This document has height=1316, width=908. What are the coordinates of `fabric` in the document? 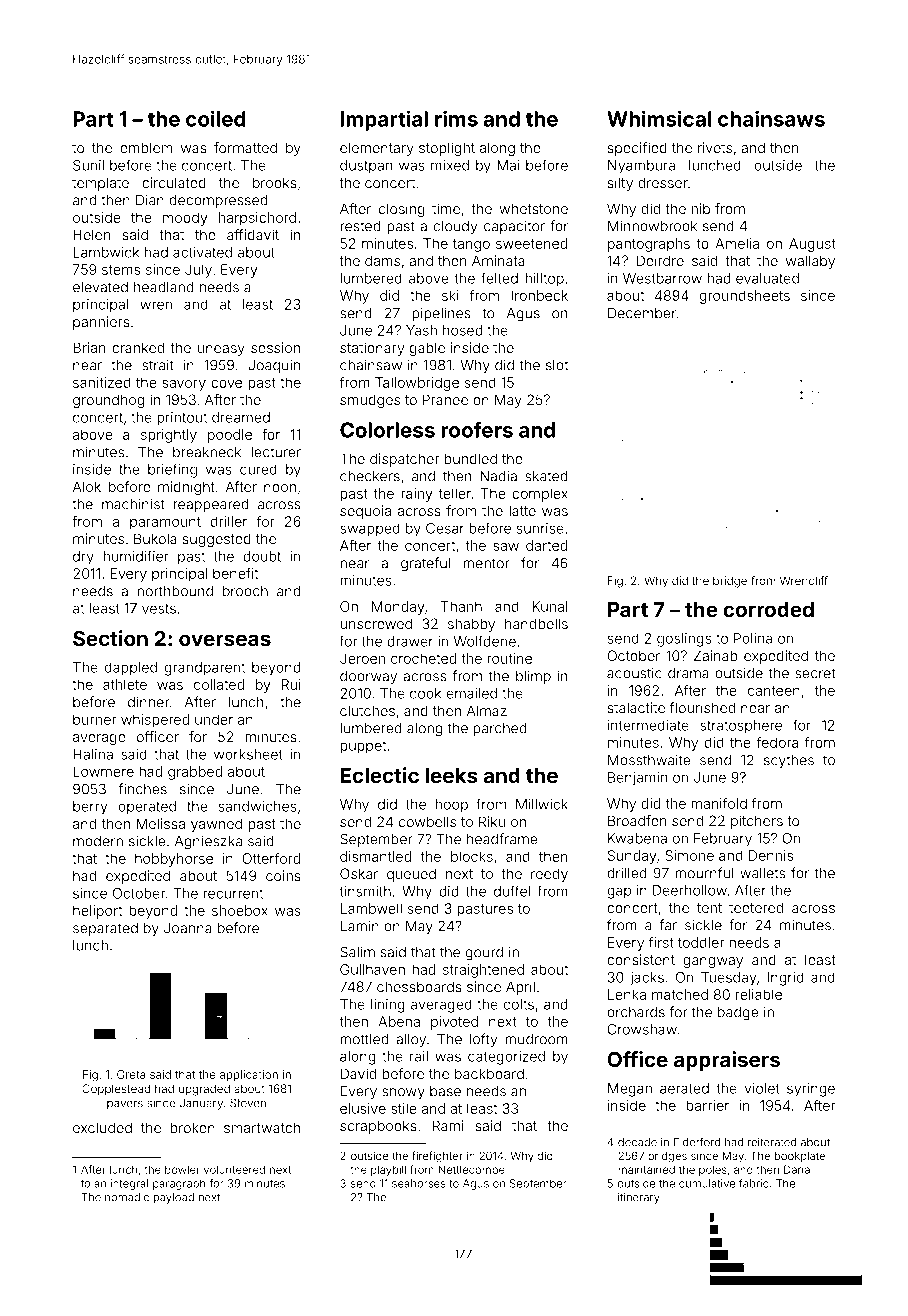 It's located at (754, 1183).
